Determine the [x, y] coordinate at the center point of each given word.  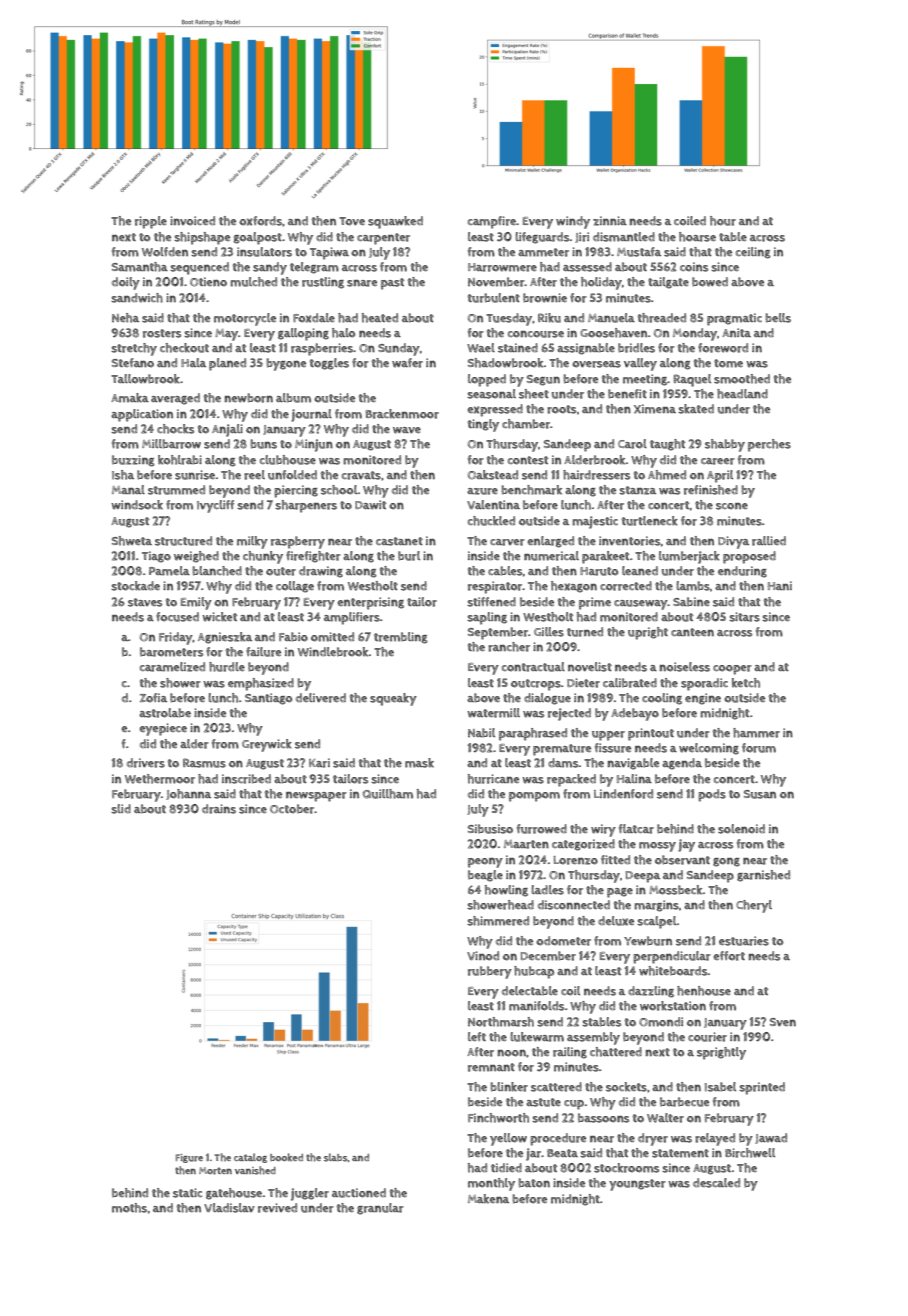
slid [121, 809]
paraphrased [533, 734]
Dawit [370, 505]
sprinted [762, 1088]
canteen [692, 632]
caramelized [172, 667]
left [477, 1036]
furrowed [542, 829]
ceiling [753, 253]
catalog [250, 1158]
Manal [128, 489]
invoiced [192, 221]
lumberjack [689, 557]
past [392, 284]
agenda [682, 764]
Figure [189, 1158]
